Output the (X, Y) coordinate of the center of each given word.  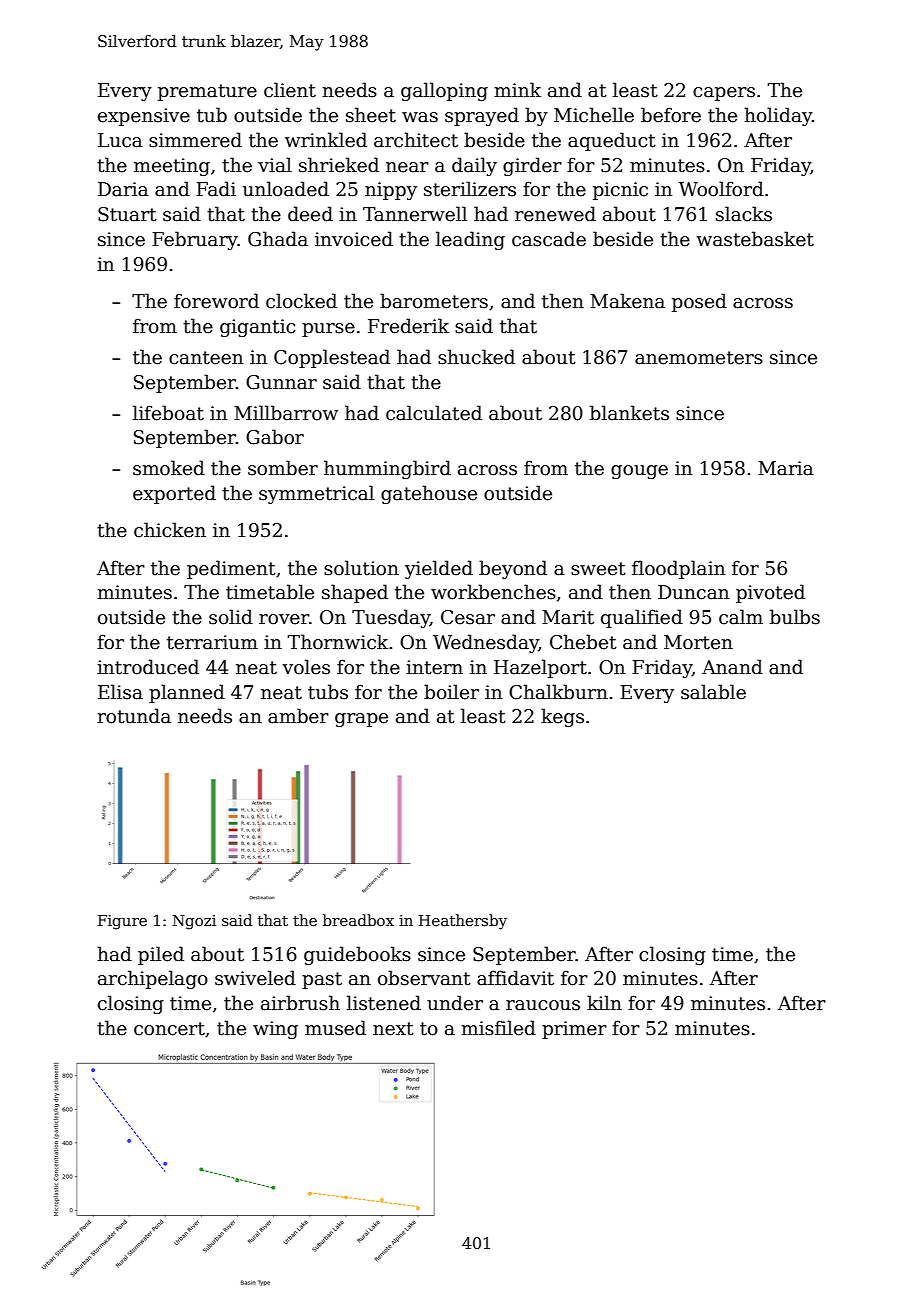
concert (169, 1029)
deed (310, 214)
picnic (620, 191)
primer (574, 1030)
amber (298, 716)
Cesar (468, 617)
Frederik (408, 326)
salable (713, 692)
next (393, 1029)
